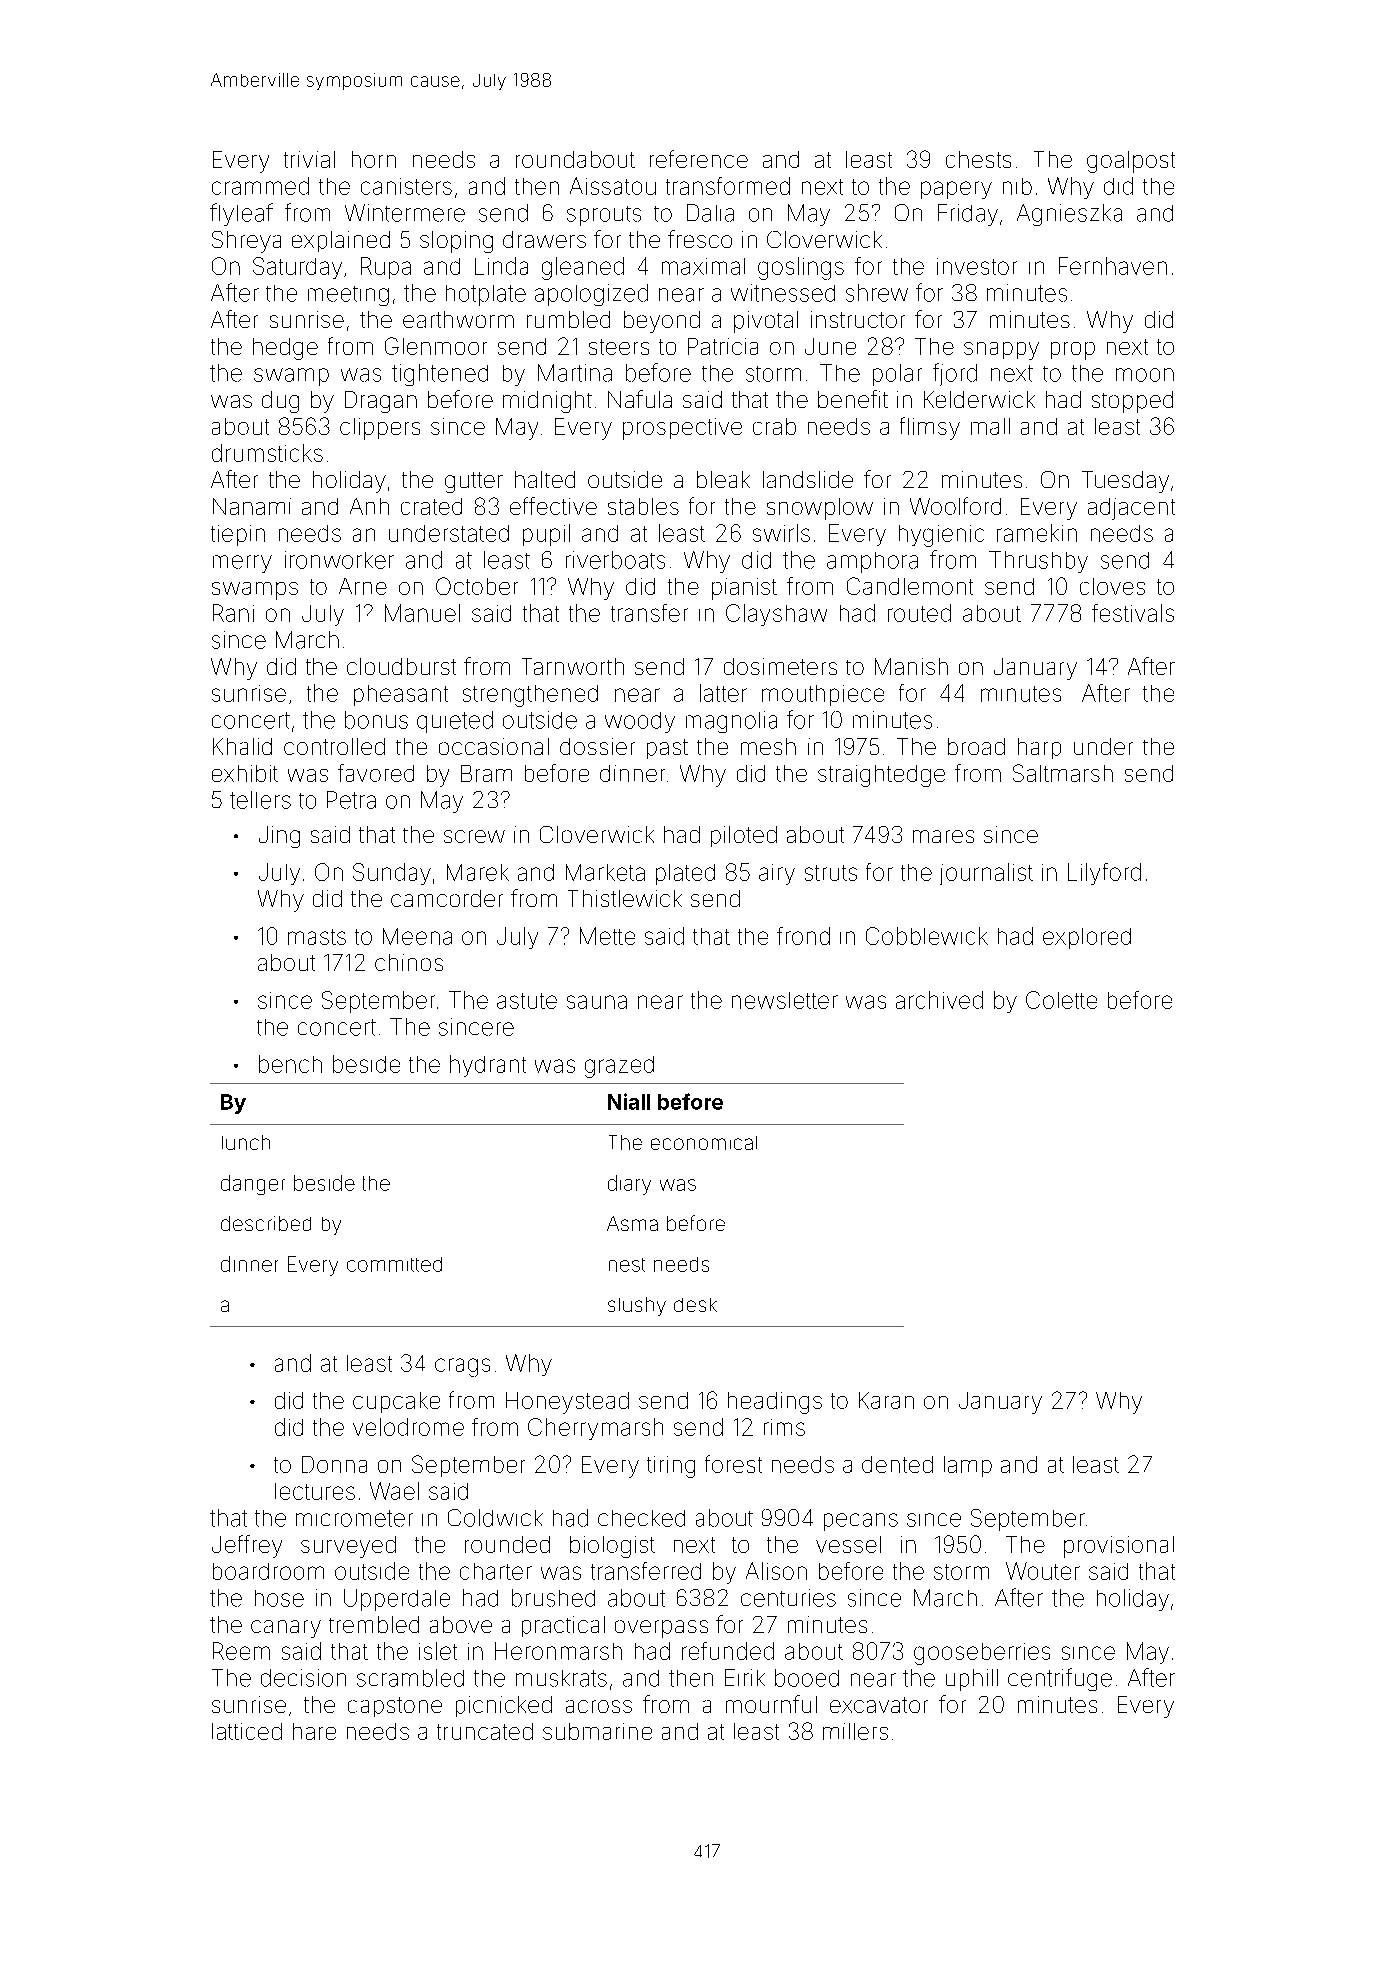 The width and height of the screenshot is (1386, 1969). I want to click on described, so click(266, 1223).
